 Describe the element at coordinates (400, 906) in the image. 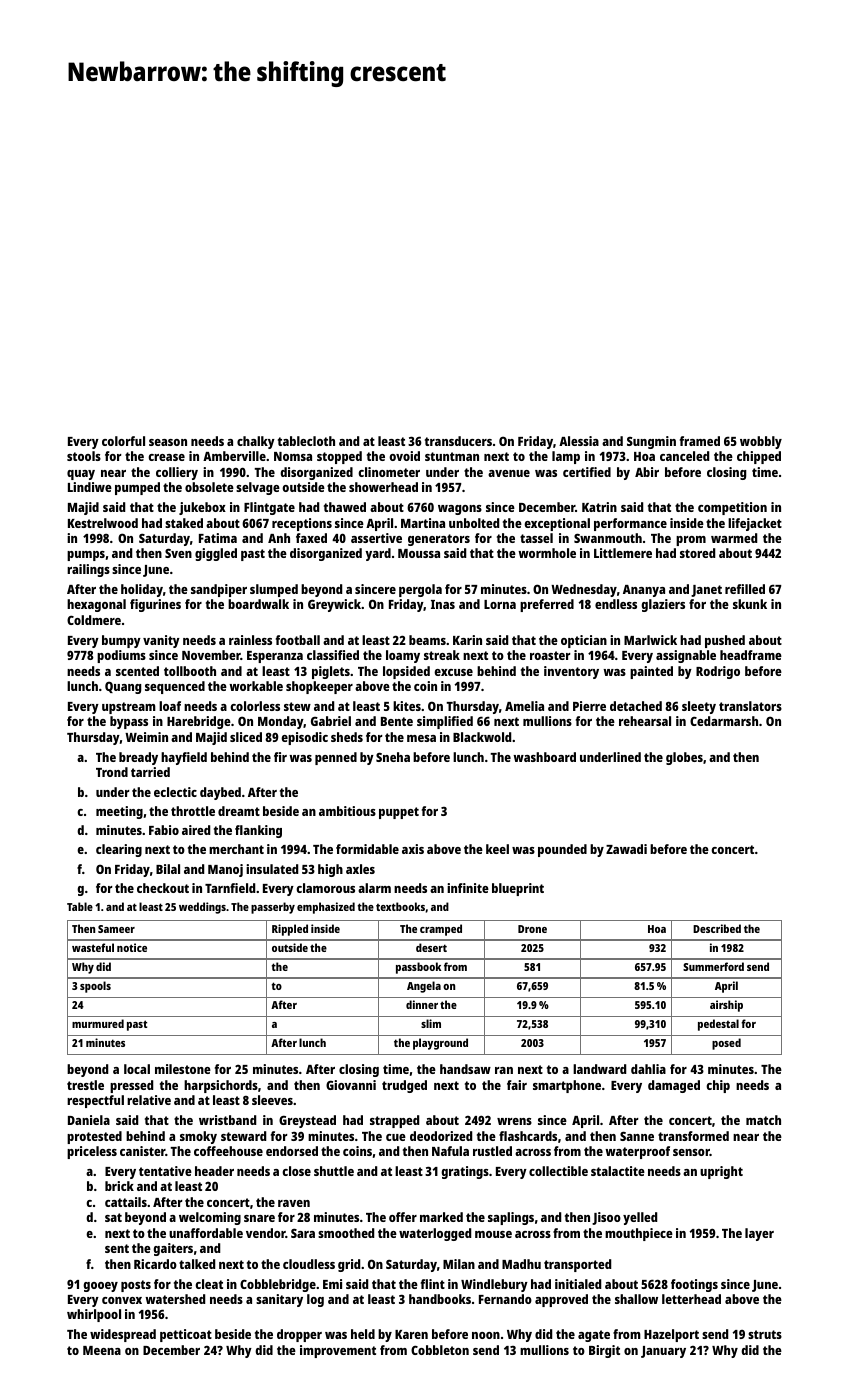

I see `textbooks` at that location.
